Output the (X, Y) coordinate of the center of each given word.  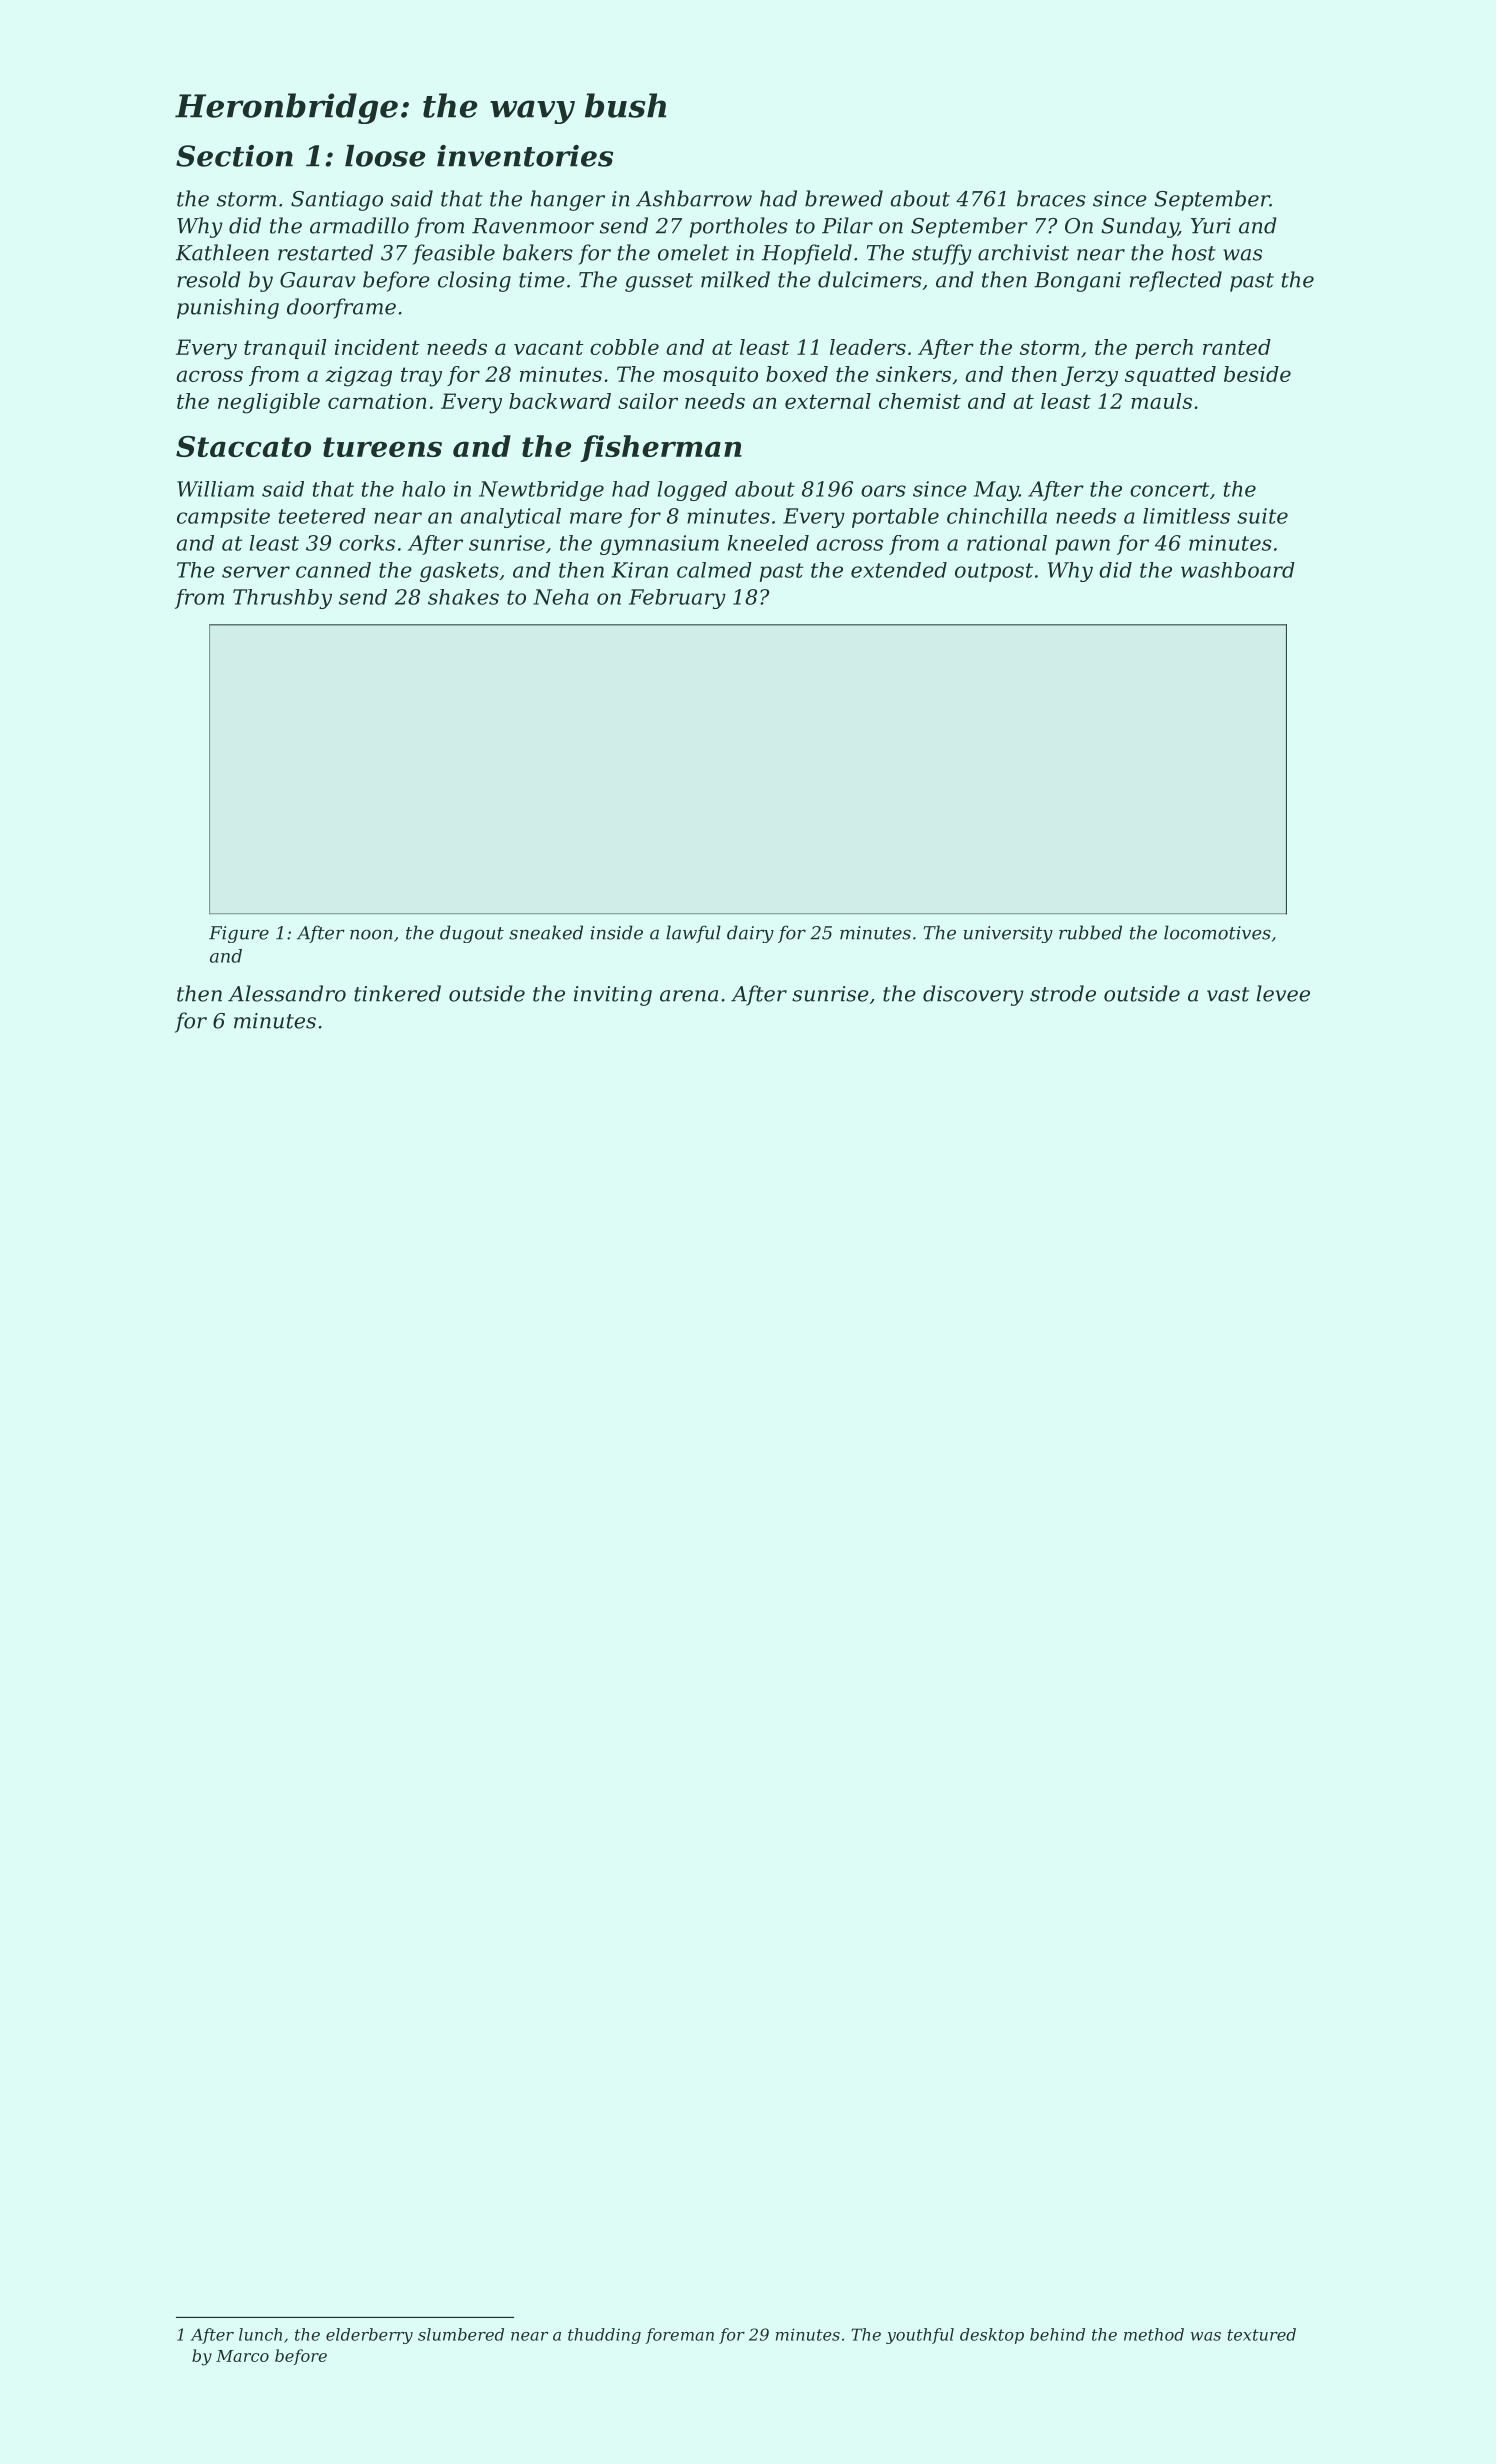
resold (209, 279)
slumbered (461, 2334)
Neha (561, 597)
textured (1262, 2334)
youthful (920, 2336)
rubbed (1090, 932)
